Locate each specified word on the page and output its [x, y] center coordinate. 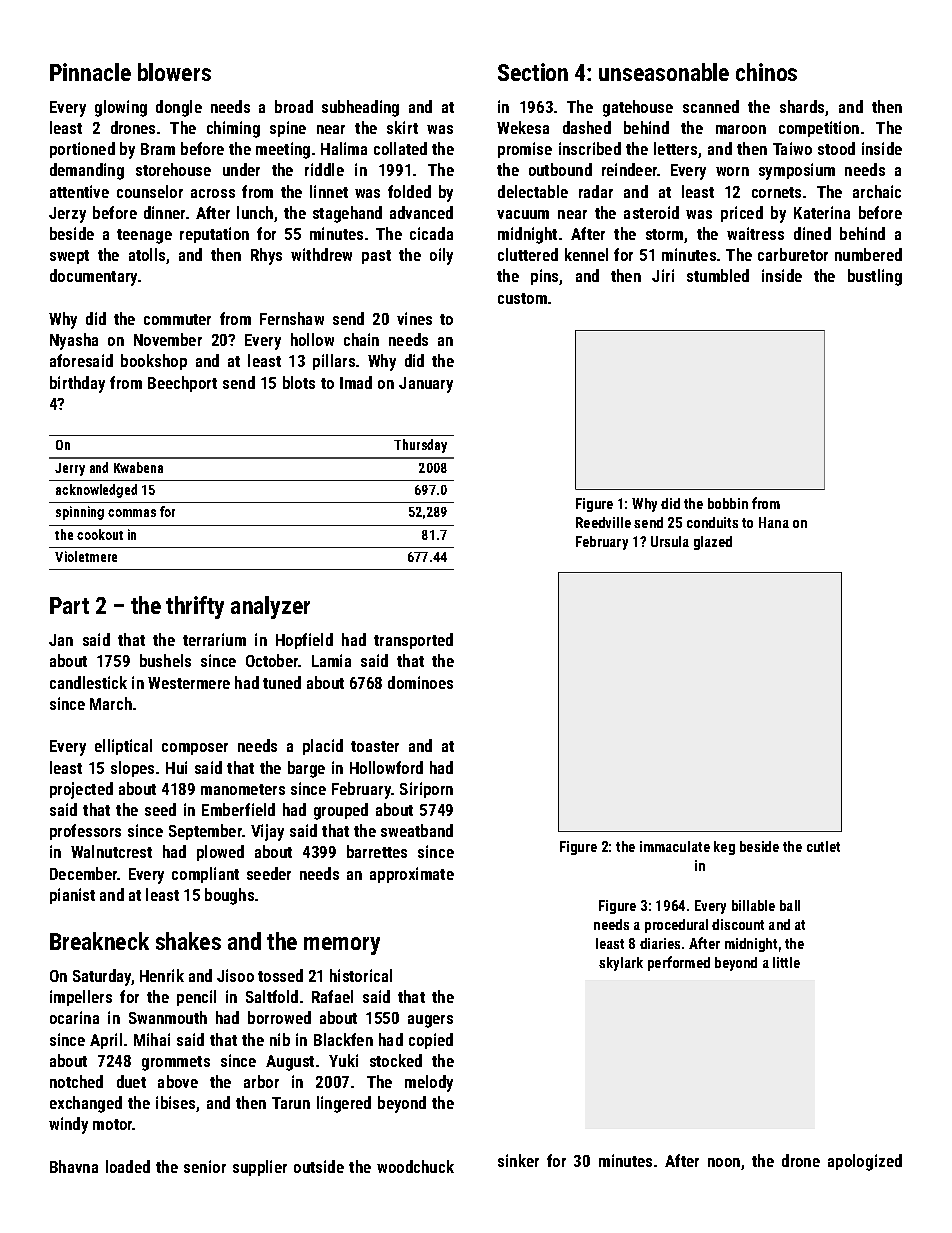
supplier [260, 1168]
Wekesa [523, 127]
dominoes [420, 682]
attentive [79, 191]
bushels [165, 660]
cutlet [823, 846]
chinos [766, 72]
